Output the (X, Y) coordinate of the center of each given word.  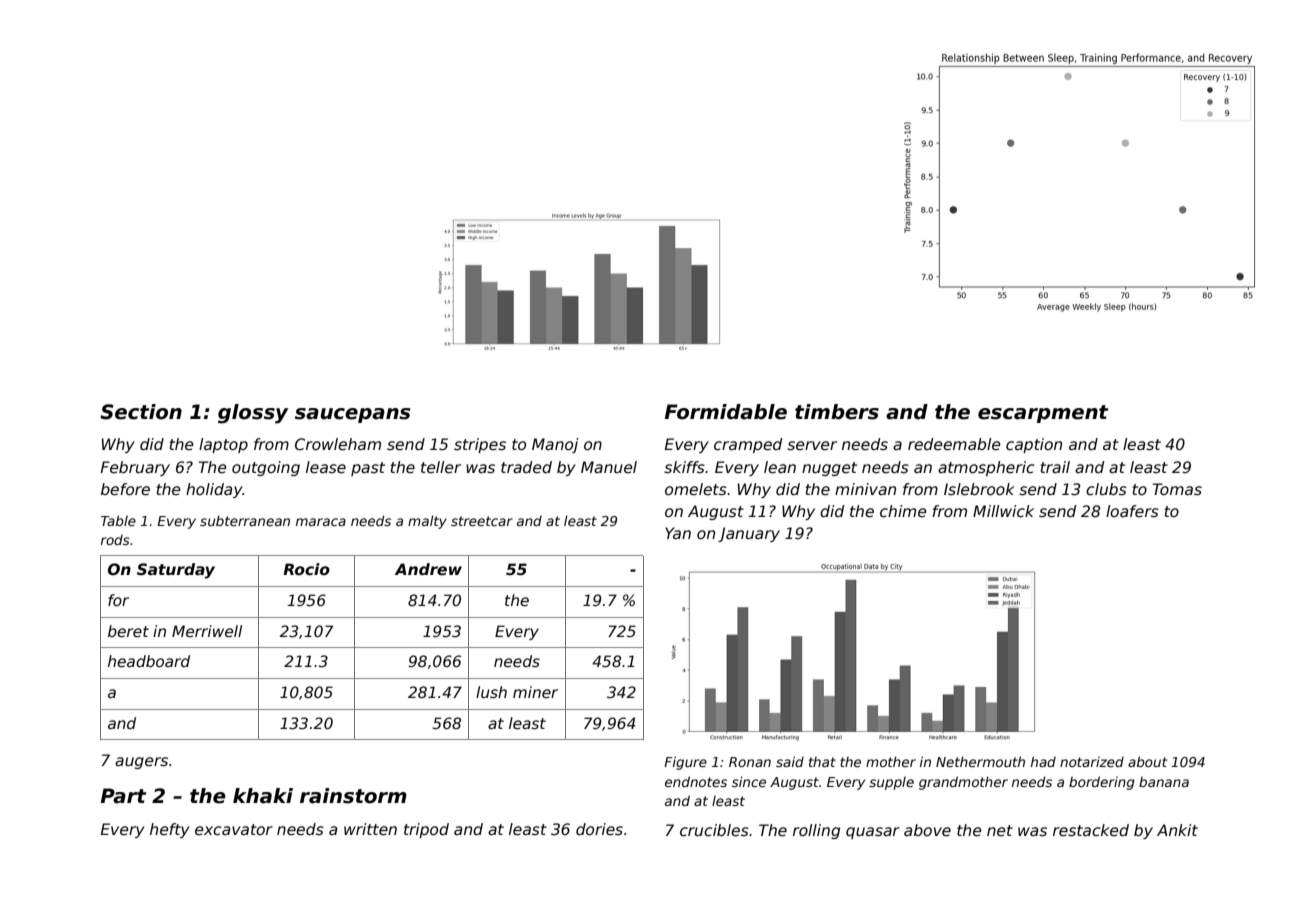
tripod (426, 830)
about (1147, 761)
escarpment (1043, 414)
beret (128, 631)
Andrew (428, 569)
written (370, 829)
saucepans (352, 415)
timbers (837, 412)
